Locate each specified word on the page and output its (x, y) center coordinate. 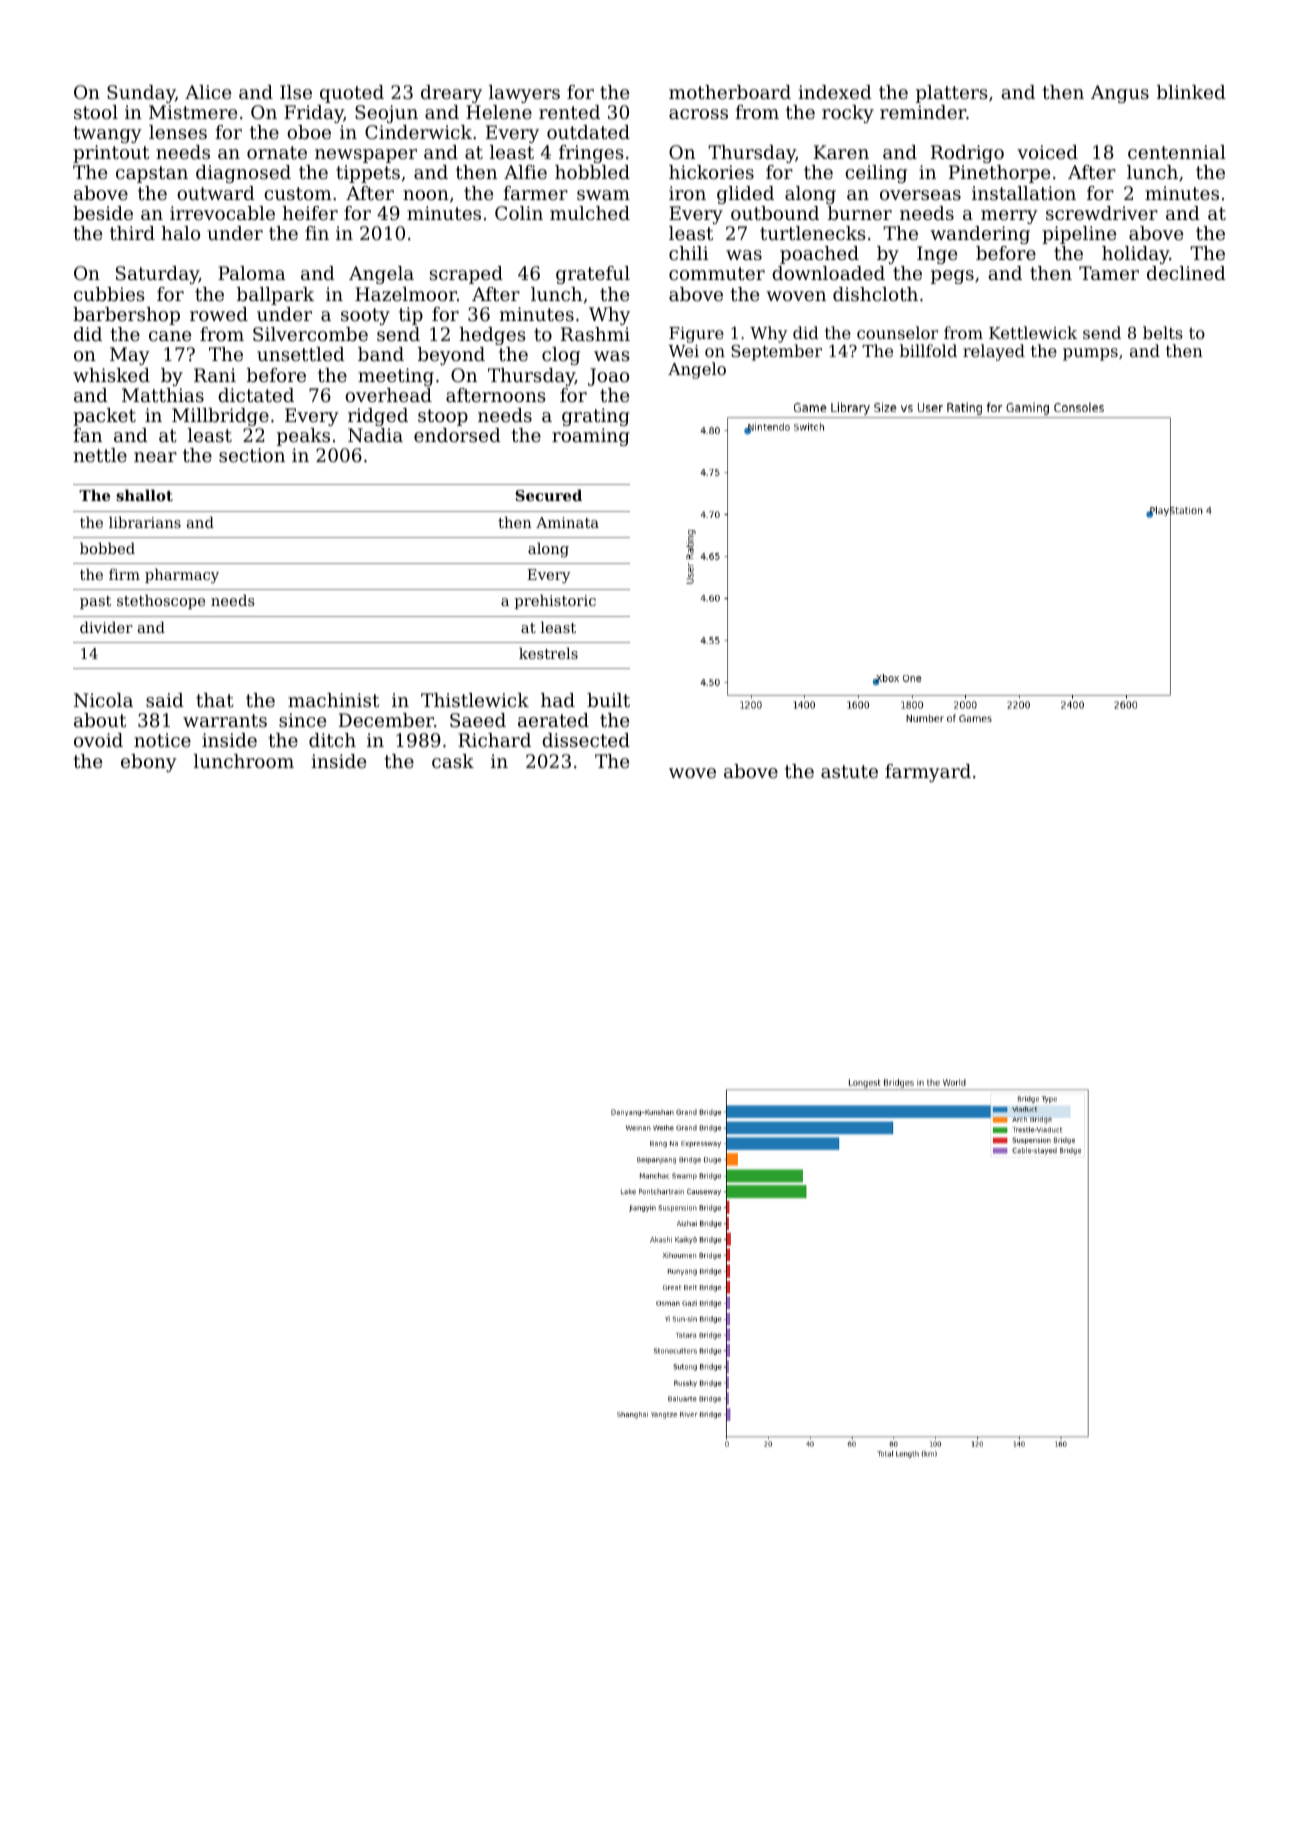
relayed (994, 352)
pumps (1090, 354)
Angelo (697, 370)
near (155, 457)
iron (687, 193)
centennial (1177, 152)
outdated (588, 132)
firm (124, 574)
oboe (309, 132)
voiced (1047, 152)
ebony (149, 763)
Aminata (567, 522)
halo (180, 233)
